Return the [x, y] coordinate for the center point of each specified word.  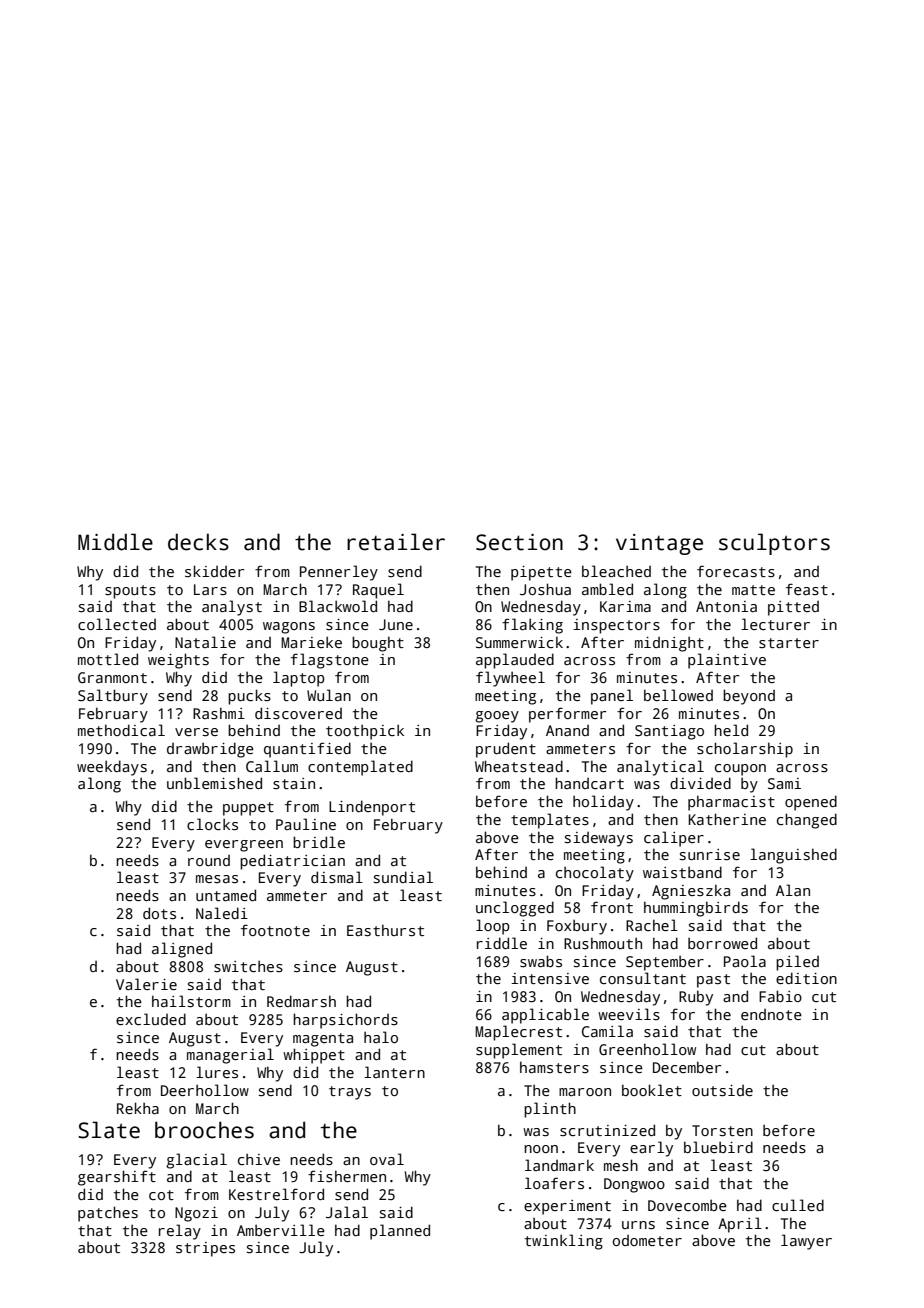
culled [798, 1205]
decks [198, 542]
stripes [205, 1249]
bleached [616, 571]
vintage [659, 544]
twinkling [564, 1242]
